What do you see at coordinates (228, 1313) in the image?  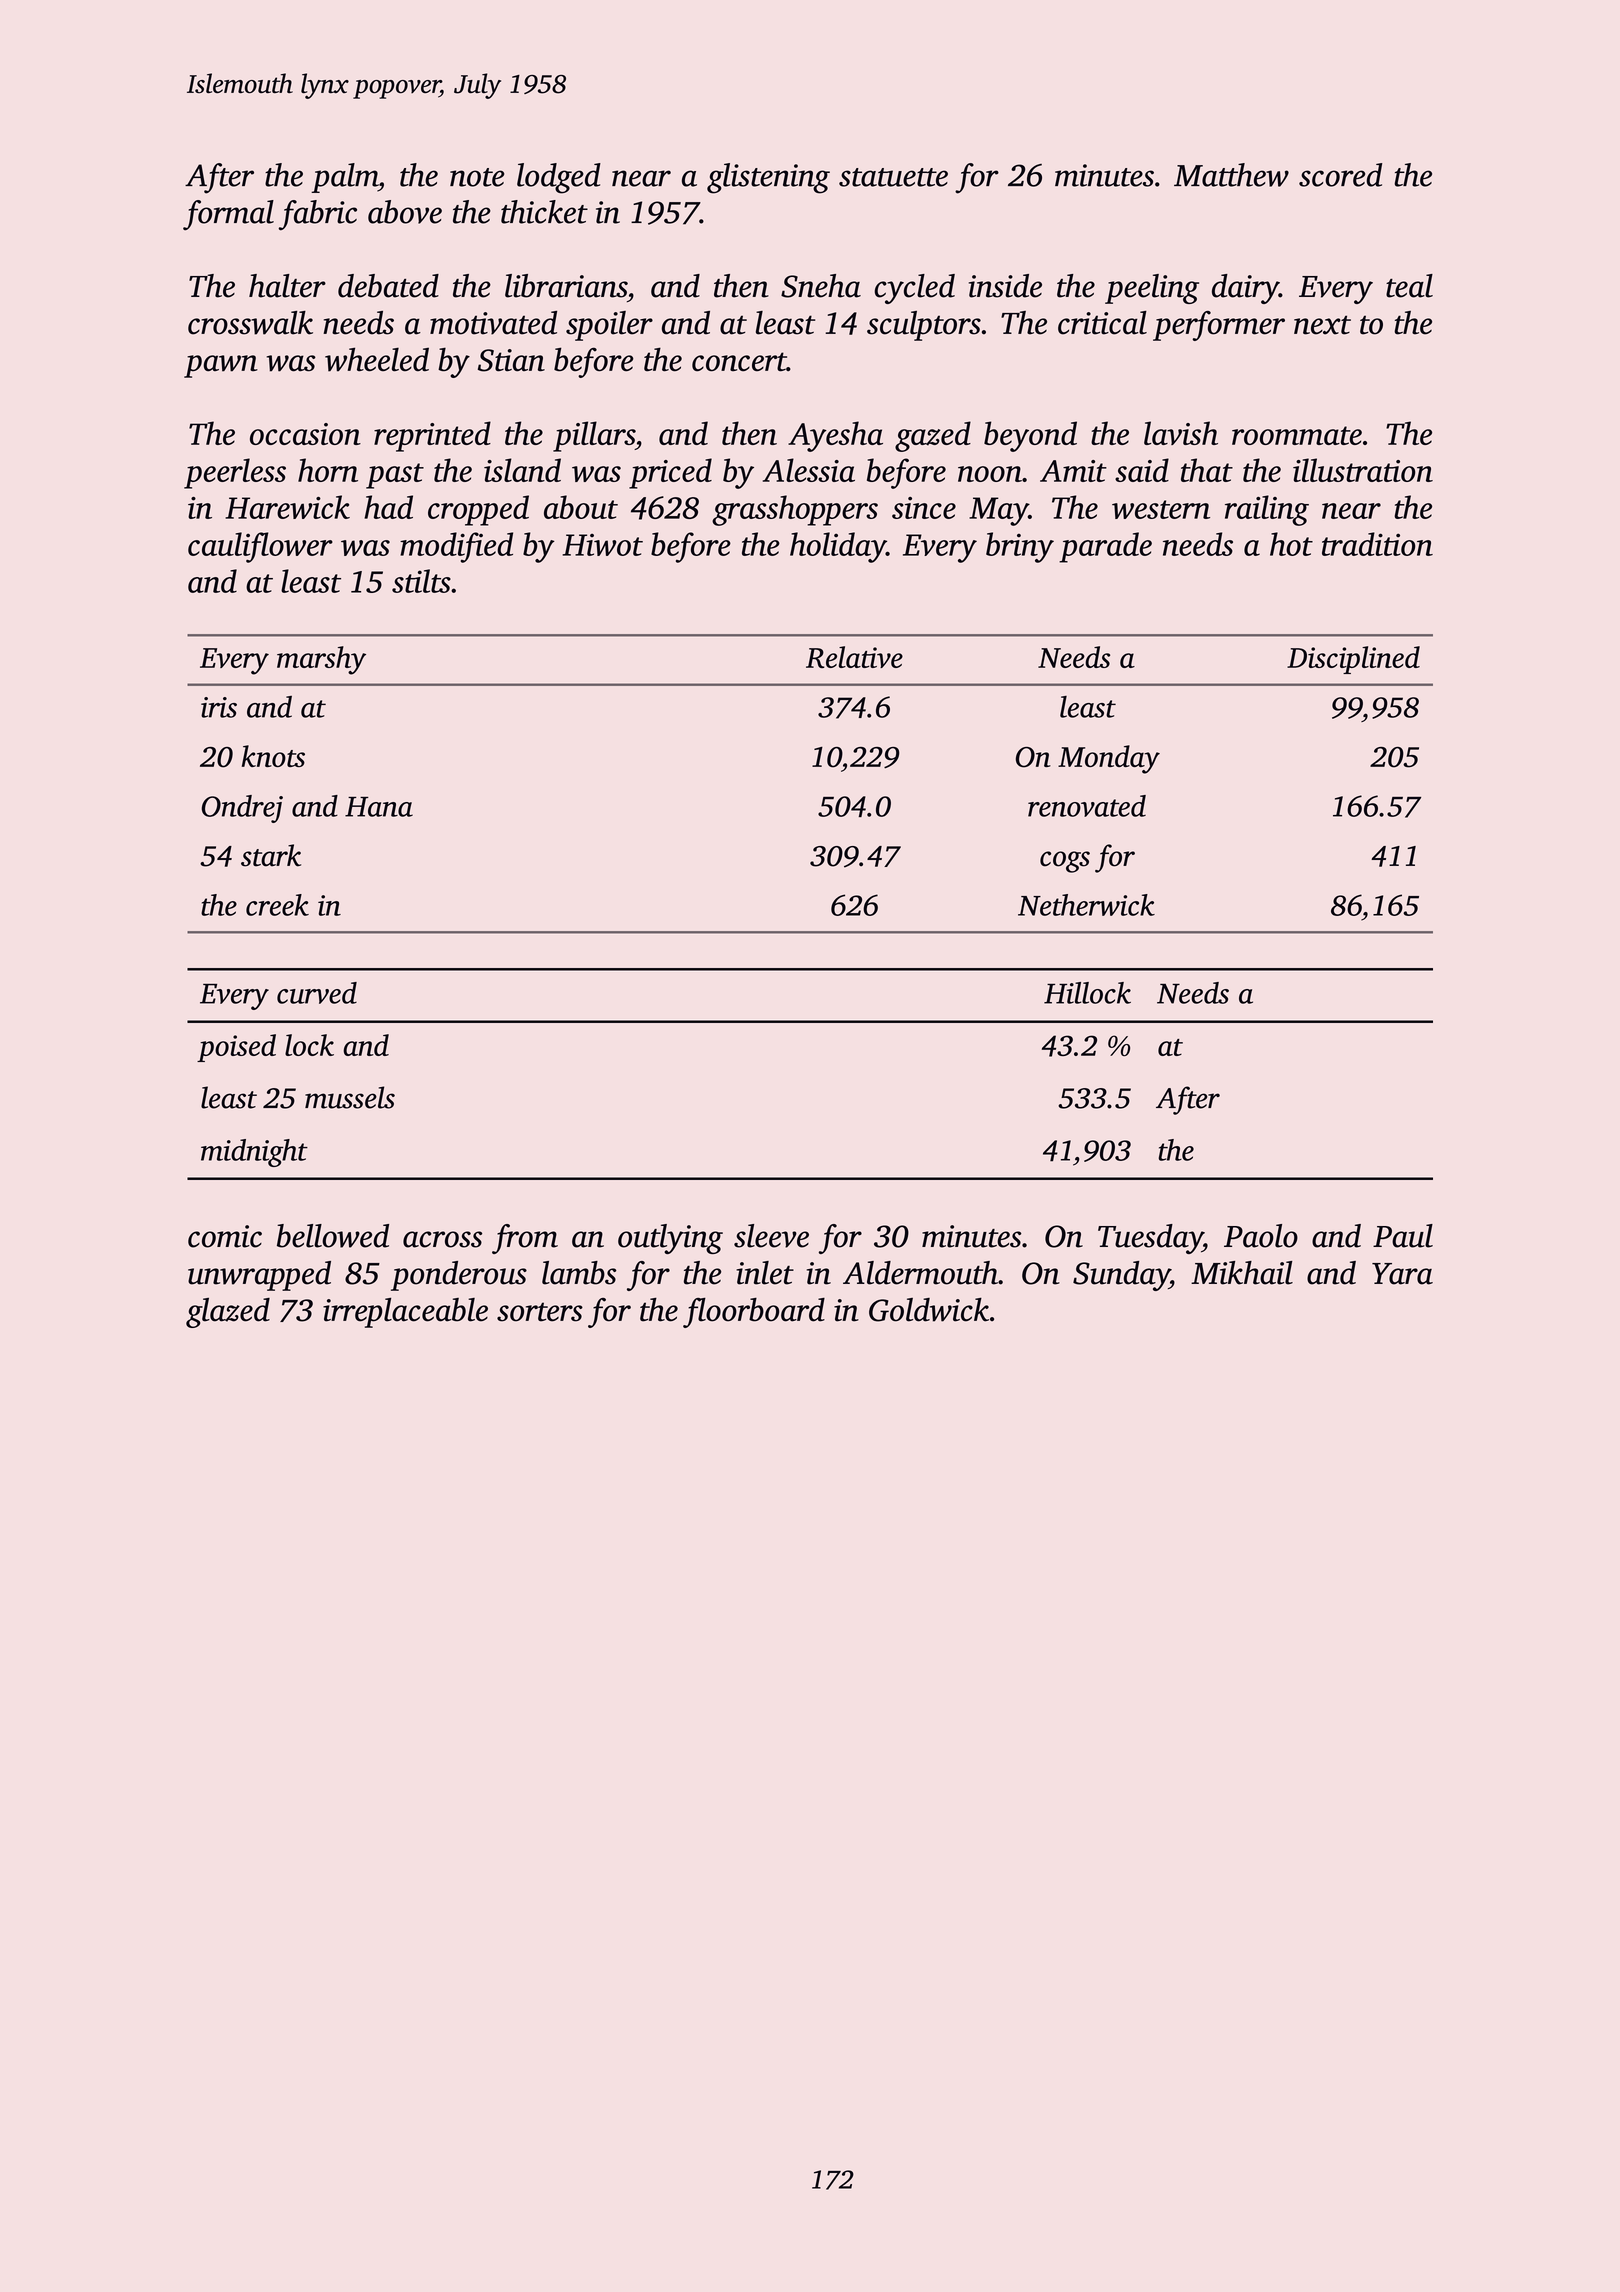 I see `glazed` at bounding box center [228, 1313].
